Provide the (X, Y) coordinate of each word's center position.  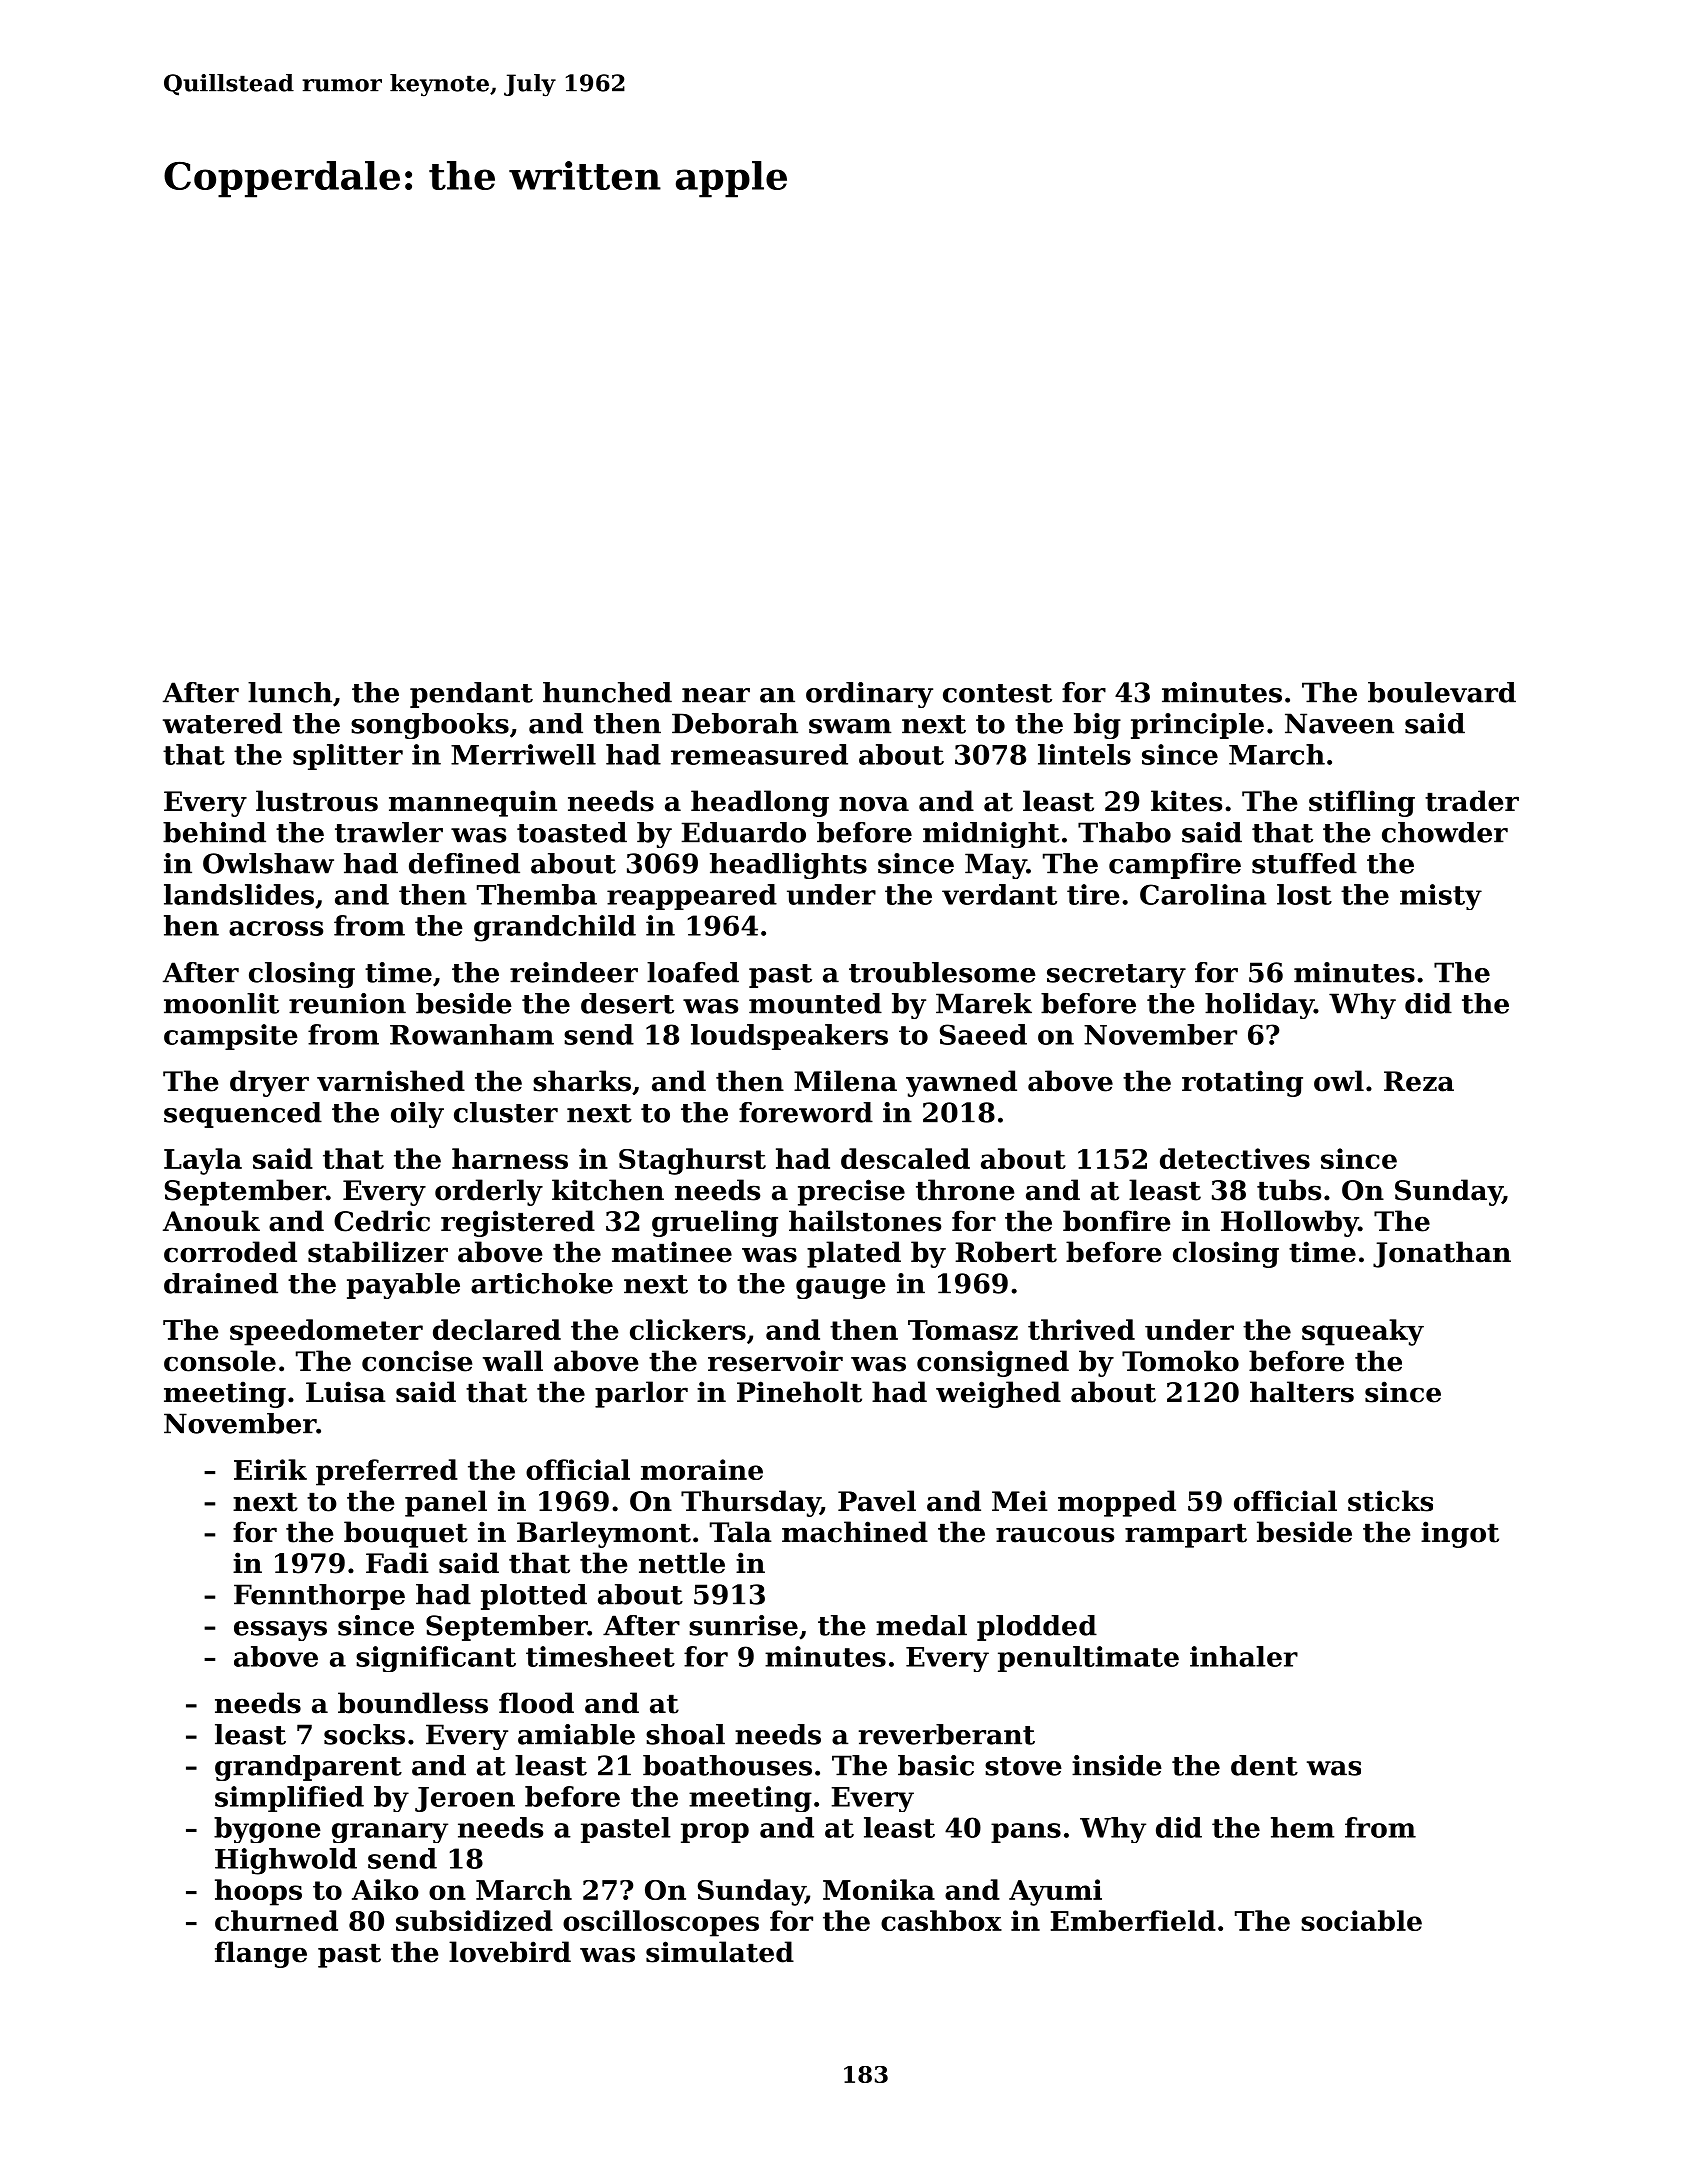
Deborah (735, 723)
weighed (998, 1394)
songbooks (430, 726)
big (1097, 726)
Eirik (270, 1469)
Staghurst (692, 1161)
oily (417, 1115)
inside (1117, 1765)
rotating (1242, 1083)
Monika (879, 1889)
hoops (258, 1892)
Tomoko (1180, 1361)
